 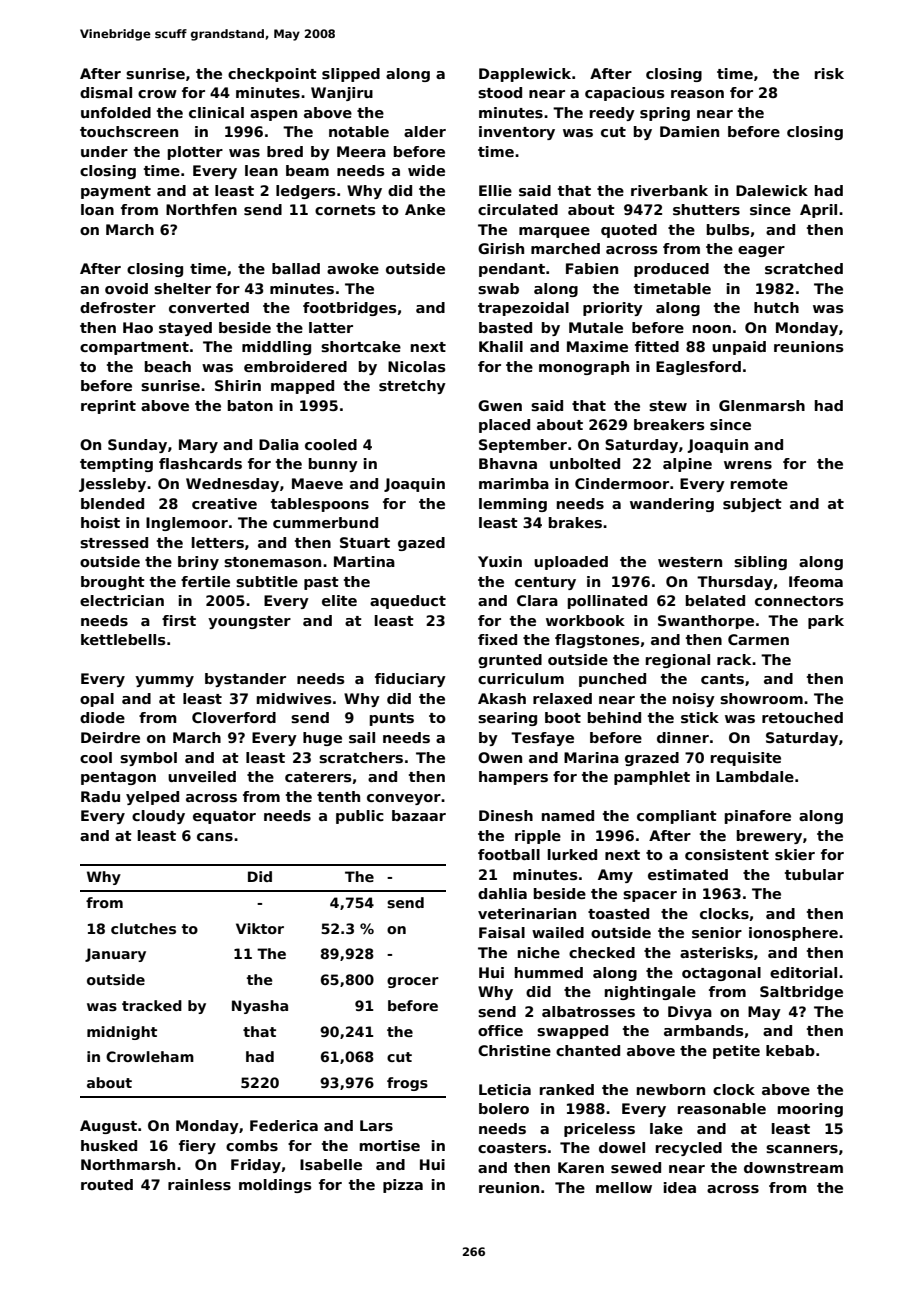 What do you see at coordinates (107, 1184) in the screenshot?
I see `routed` at bounding box center [107, 1184].
